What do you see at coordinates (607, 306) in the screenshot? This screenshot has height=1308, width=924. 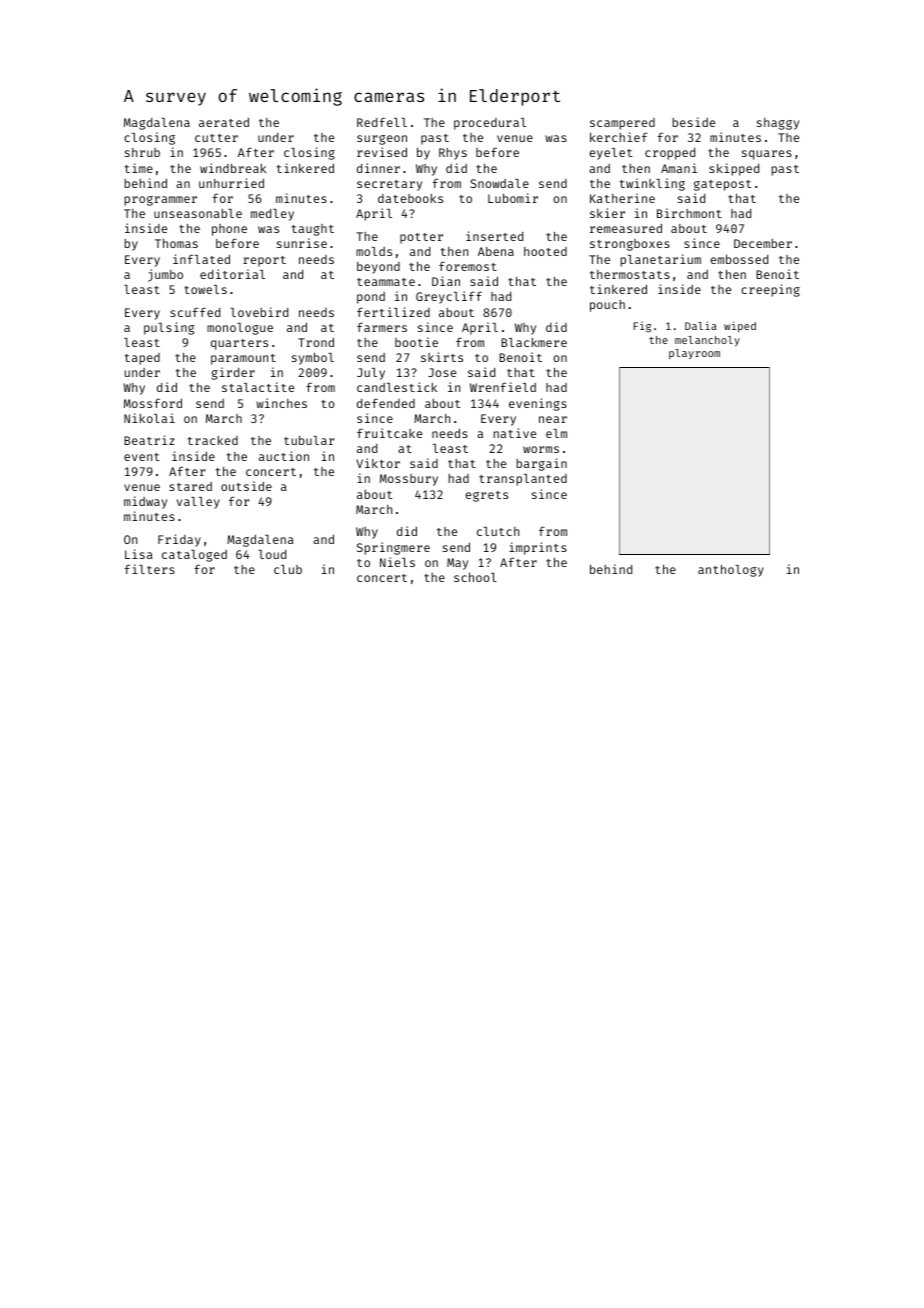 I see `pouch` at bounding box center [607, 306].
